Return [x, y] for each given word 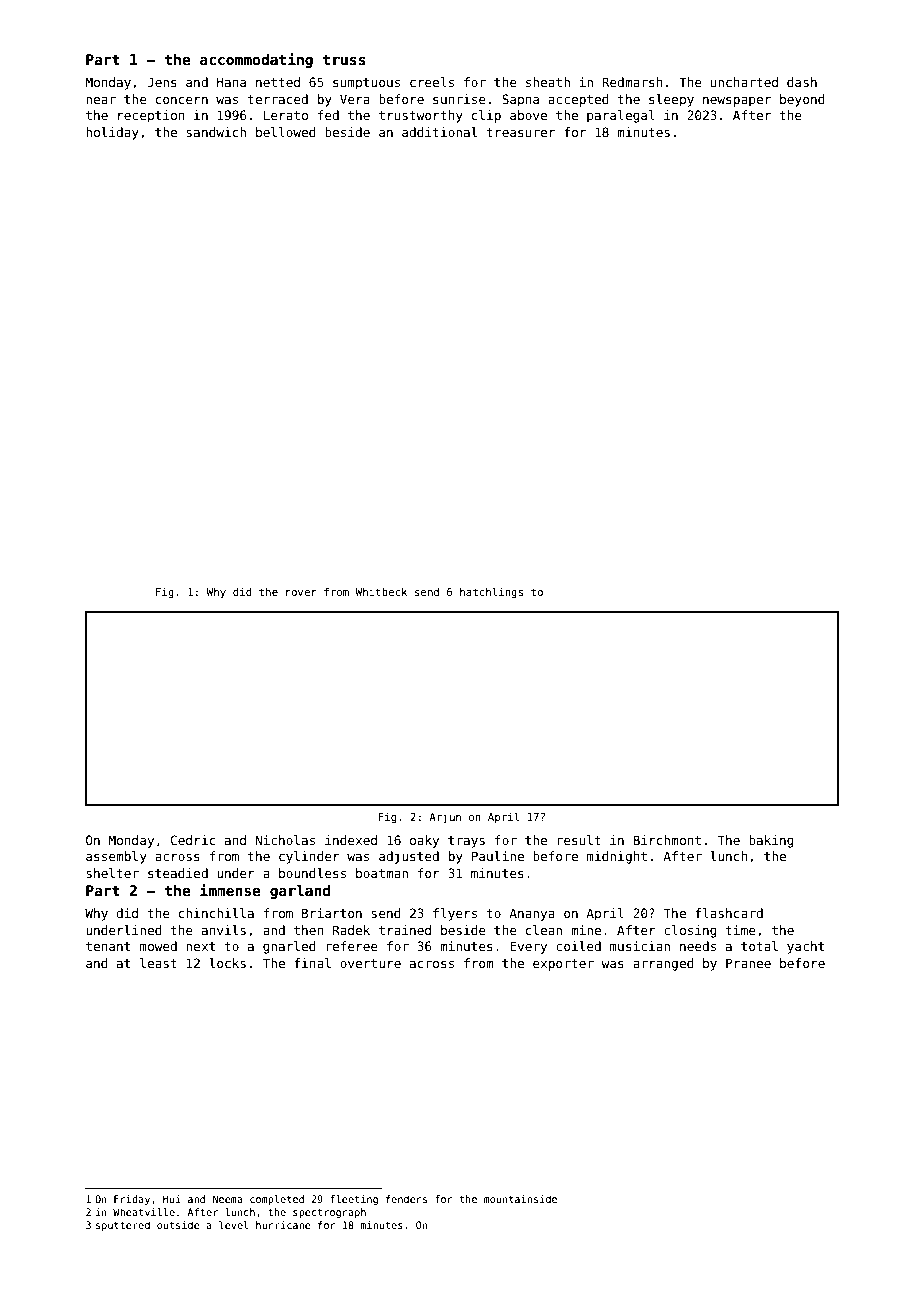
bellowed [286, 132]
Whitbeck [381, 592]
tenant [108, 946]
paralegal [621, 116]
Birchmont [667, 840]
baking [771, 841]
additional [439, 132]
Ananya [532, 914]
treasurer [520, 132]
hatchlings [491, 592]
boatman [382, 873]
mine [586, 930]
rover [301, 593]
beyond [802, 100]
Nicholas [285, 840]
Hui [172, 1199]
